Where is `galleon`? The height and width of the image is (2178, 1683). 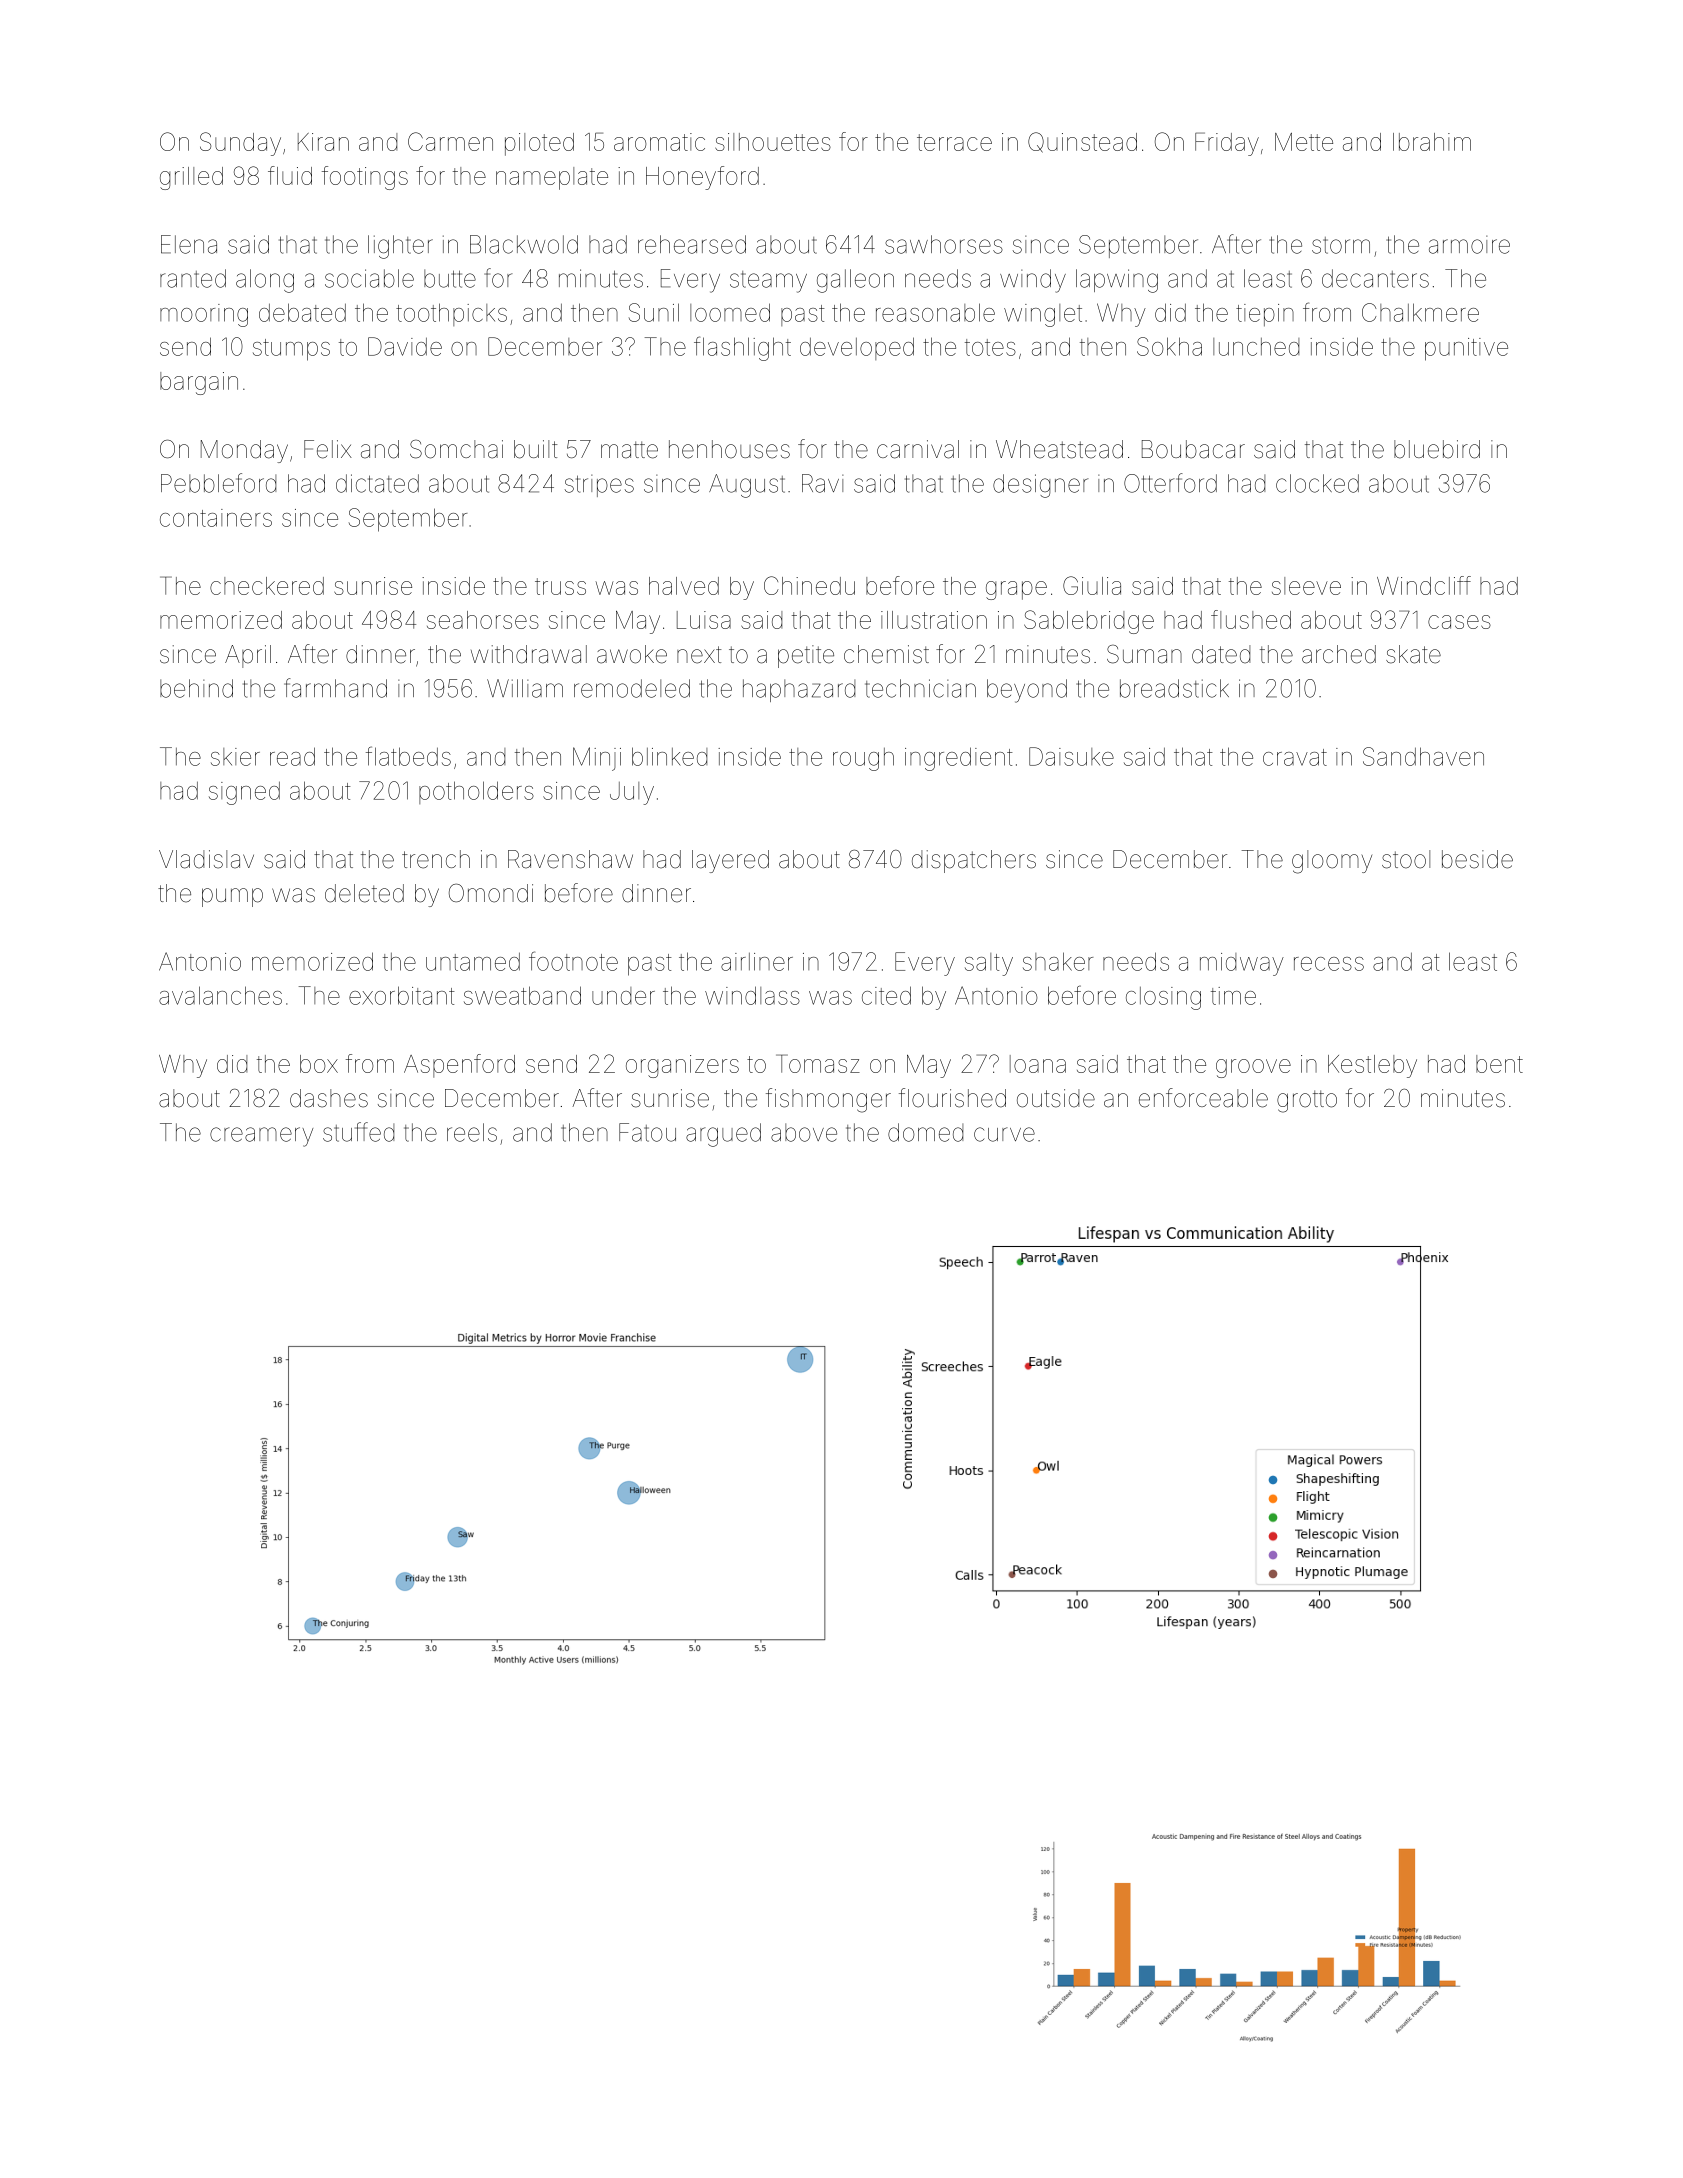
galleon is located at coordinates (855, 281).
